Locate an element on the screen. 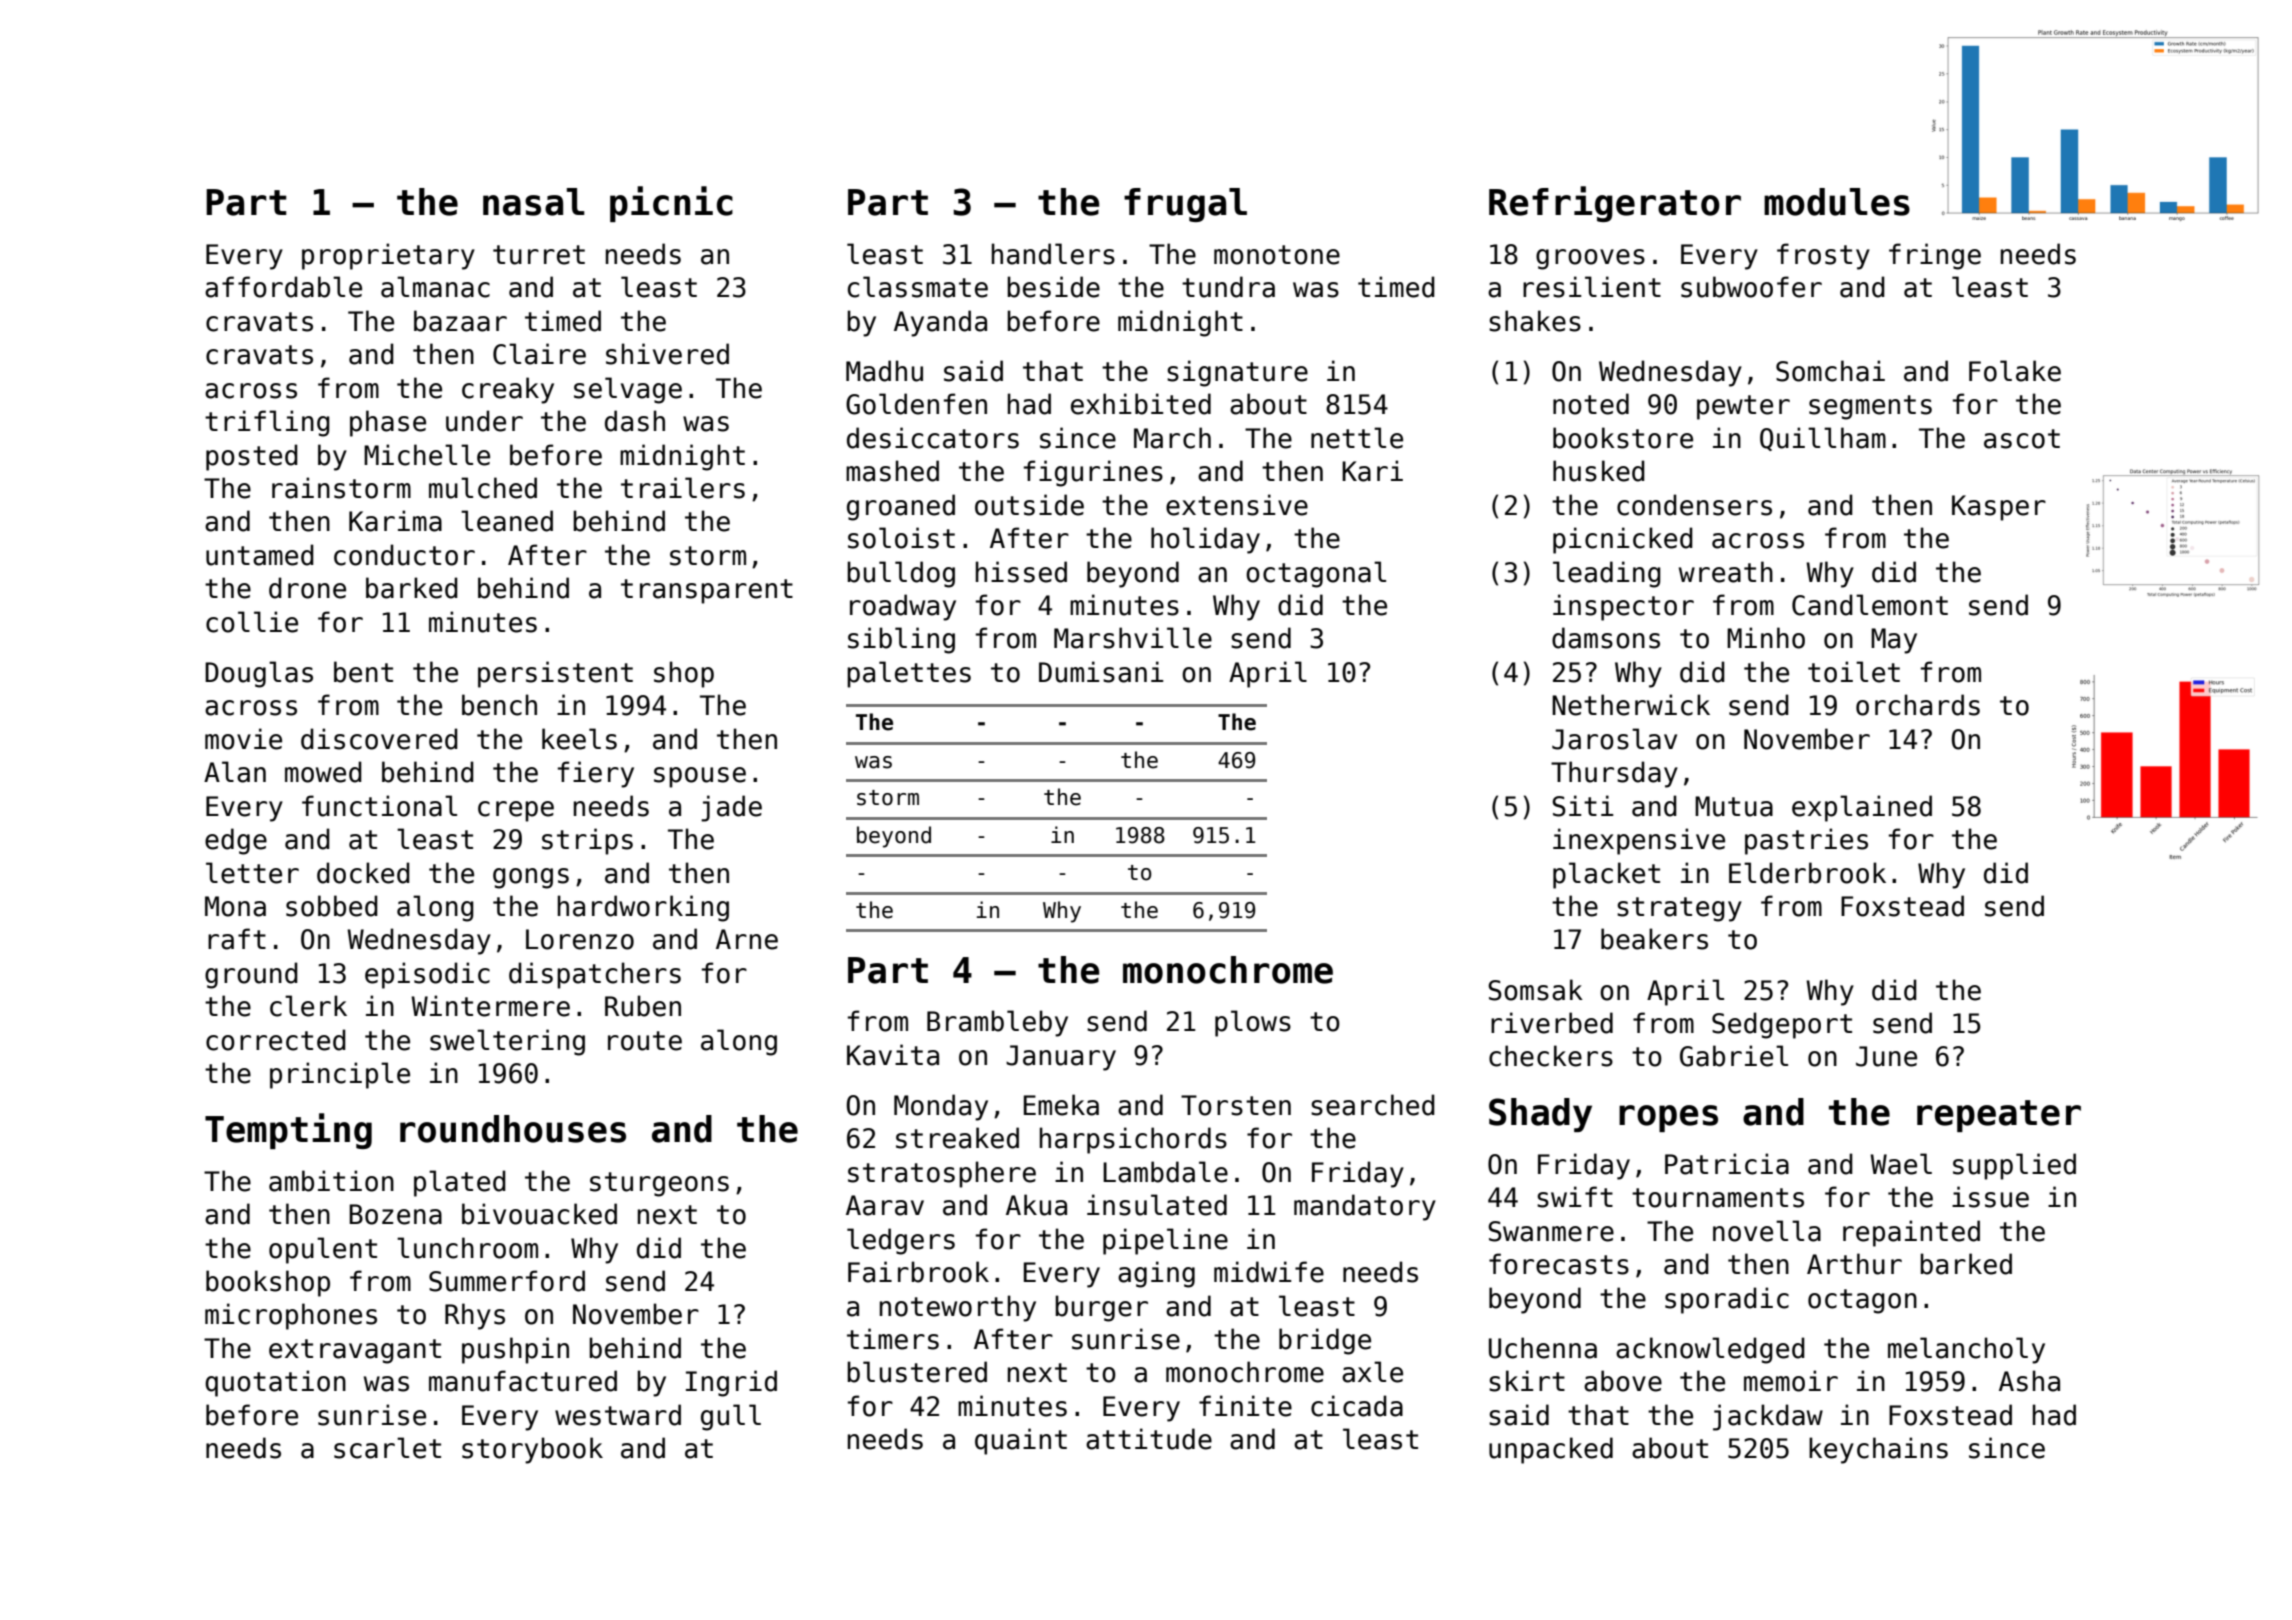  modules is located at coordinates (1837, 202).
